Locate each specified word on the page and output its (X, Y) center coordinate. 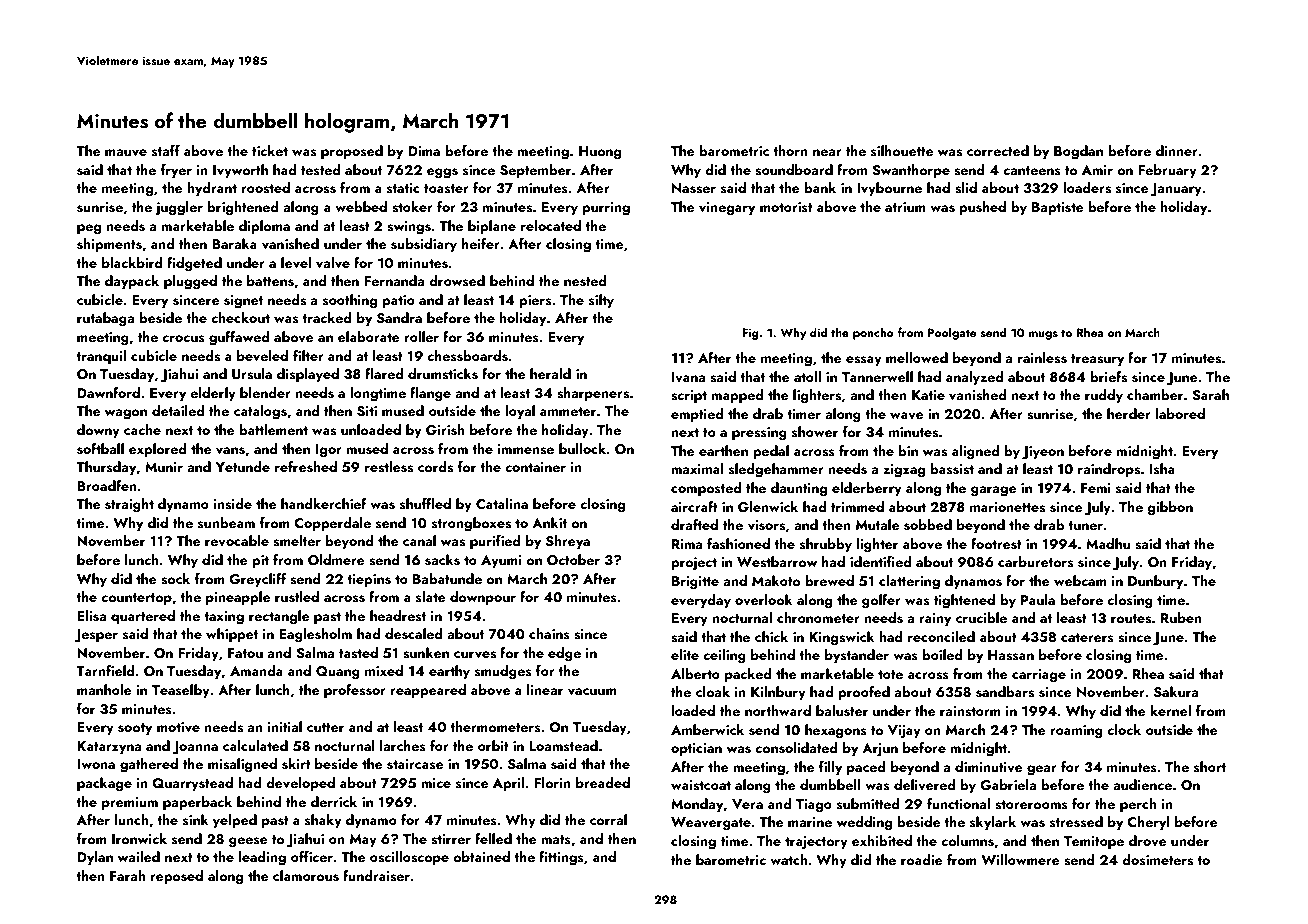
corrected (998, 150)
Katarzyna (109, 747)
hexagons (836, 731)
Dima (424, 151)
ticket (270, 150)
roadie (922, 859)
